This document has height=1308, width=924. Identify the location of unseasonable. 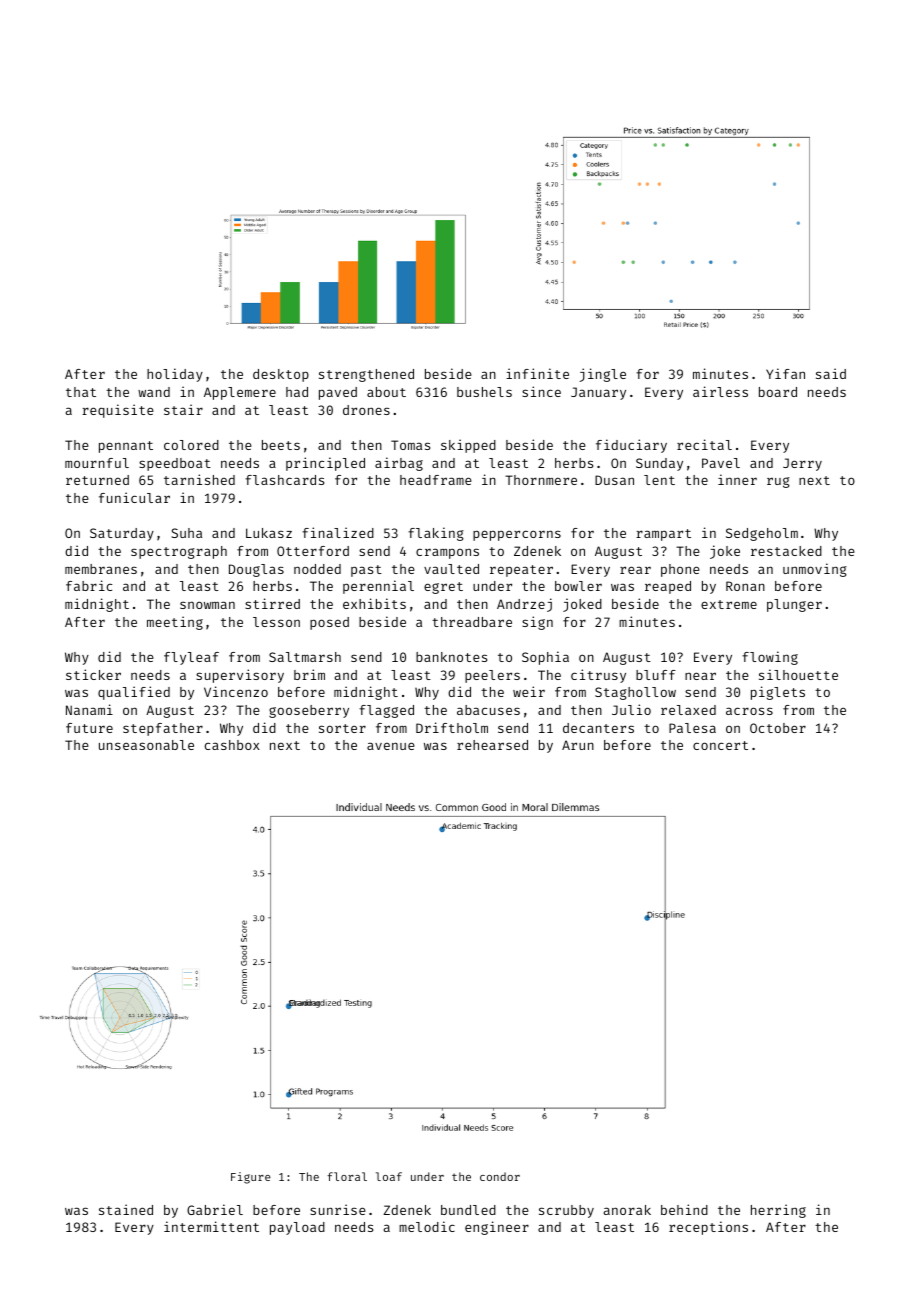
(146, 745).
